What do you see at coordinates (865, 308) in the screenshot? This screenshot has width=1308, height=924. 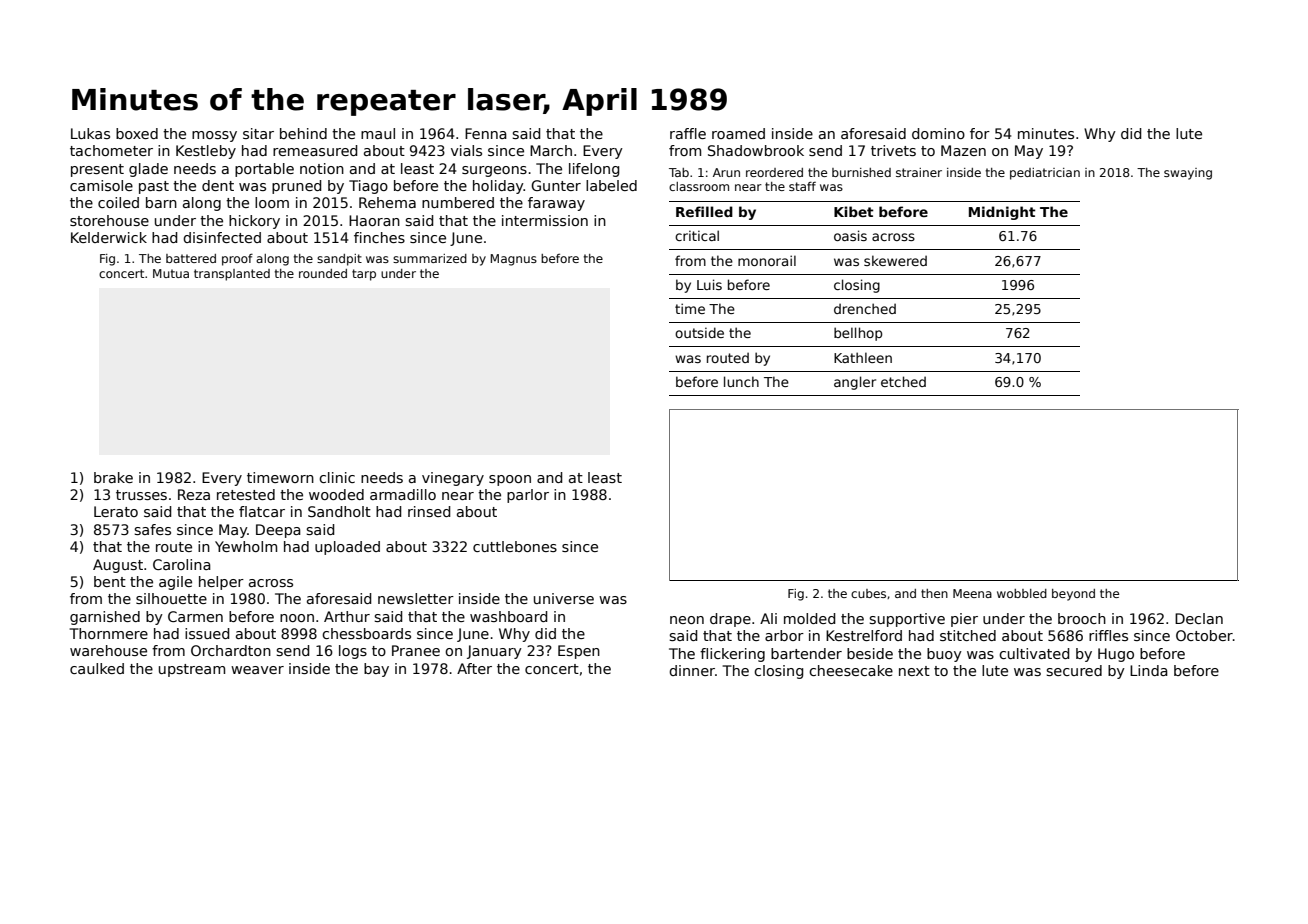 I see `drenched` at bounding box center [865, 308].
